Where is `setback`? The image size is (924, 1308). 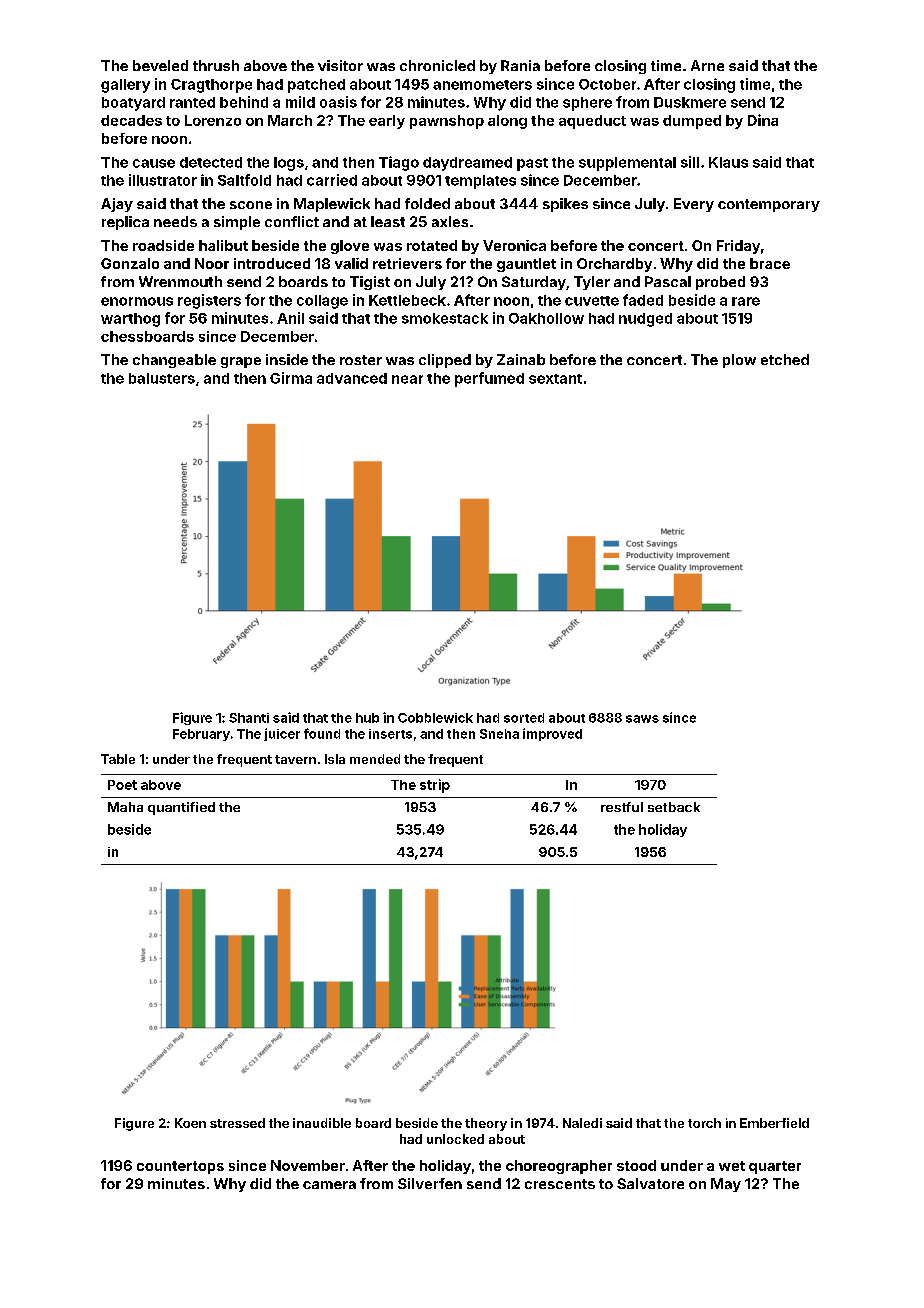 setback is located at coordinates (674, 807).
